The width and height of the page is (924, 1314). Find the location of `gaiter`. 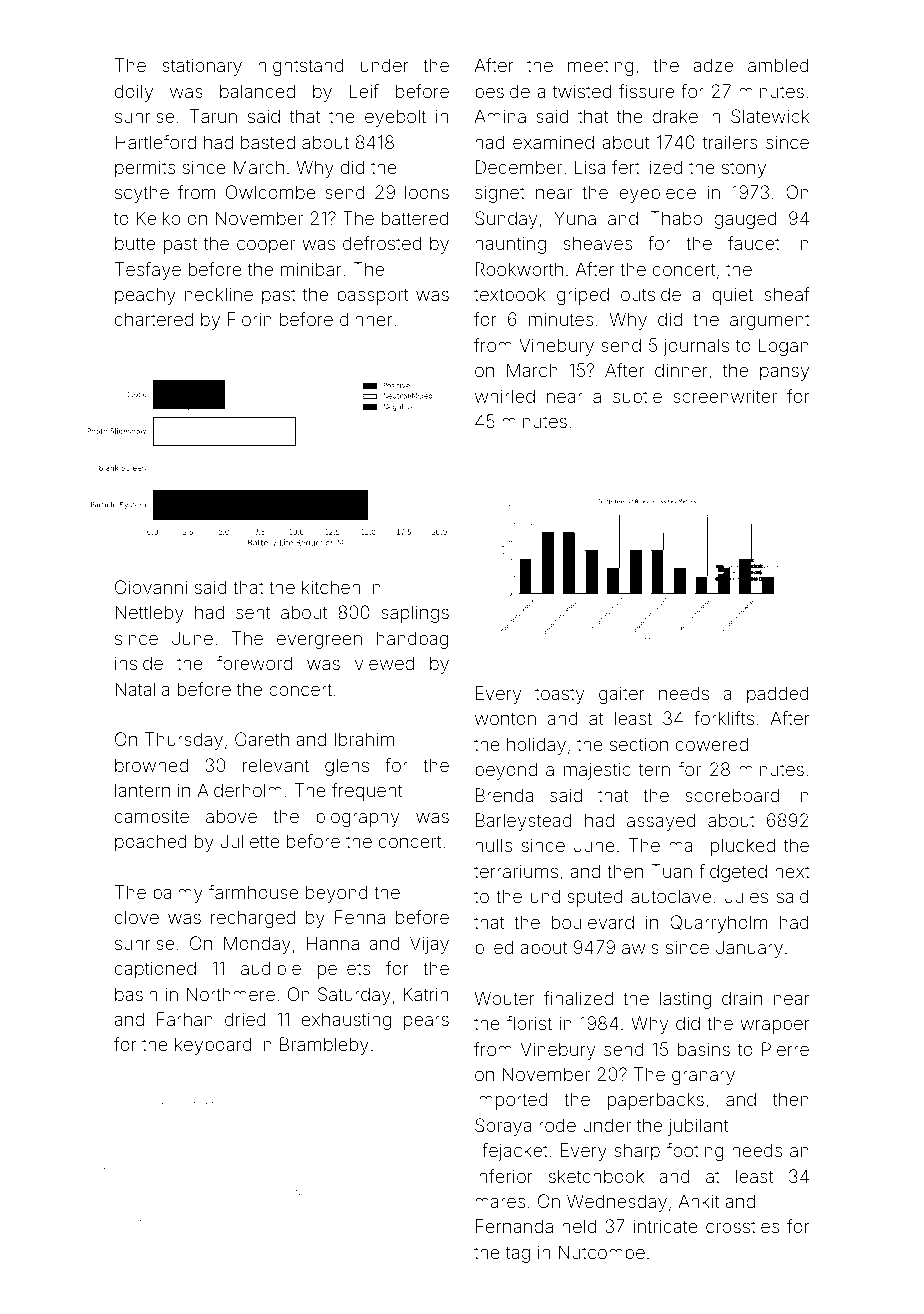

gaiter is located at coordinates (622, 695).
